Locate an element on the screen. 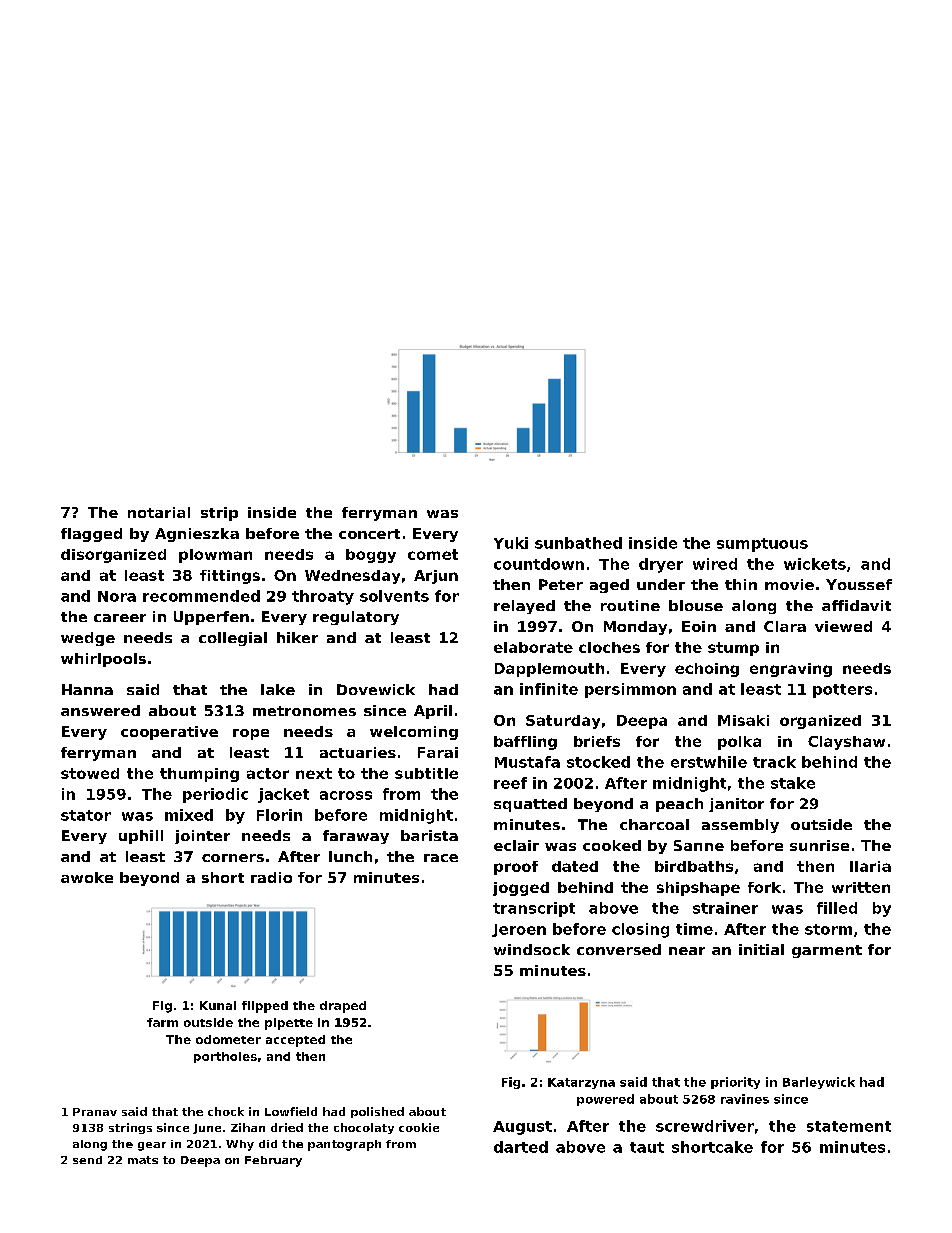 Image resolution: width=952 pixels, height=1233 pixels. portholes is located at coordinates (225, 1057).
